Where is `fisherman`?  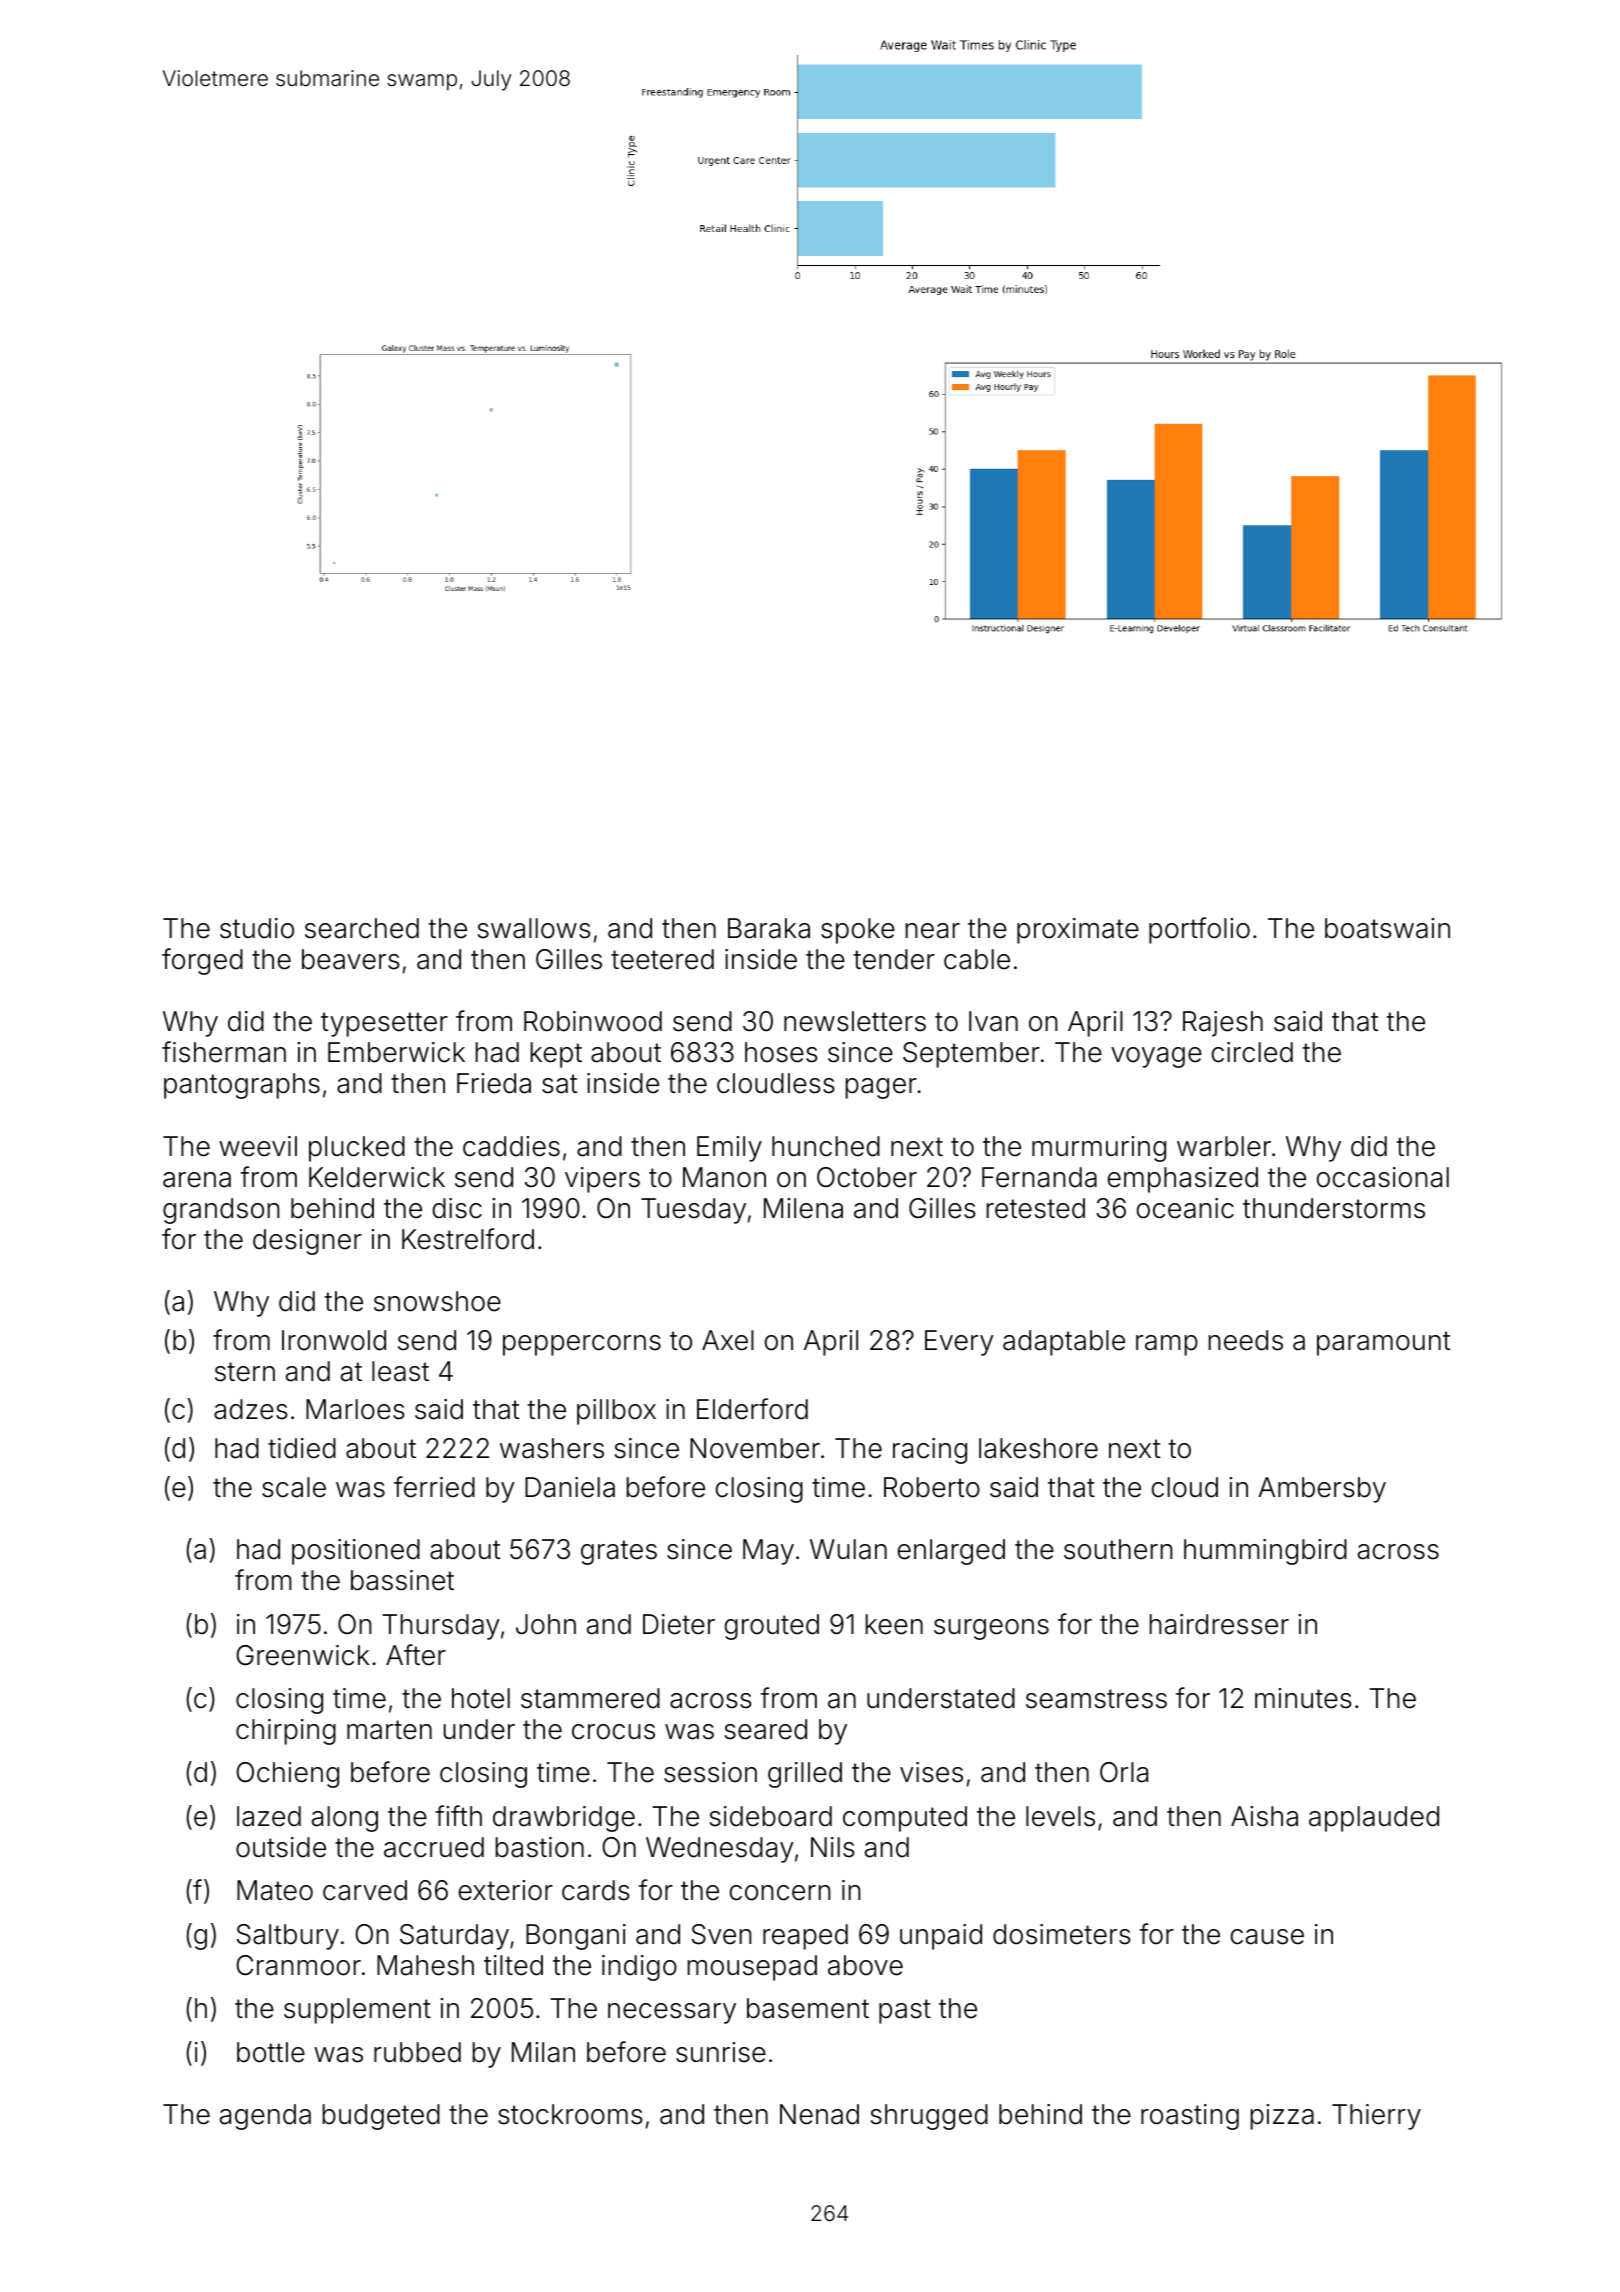 fisherman is located at coordinates (224, 1052).
